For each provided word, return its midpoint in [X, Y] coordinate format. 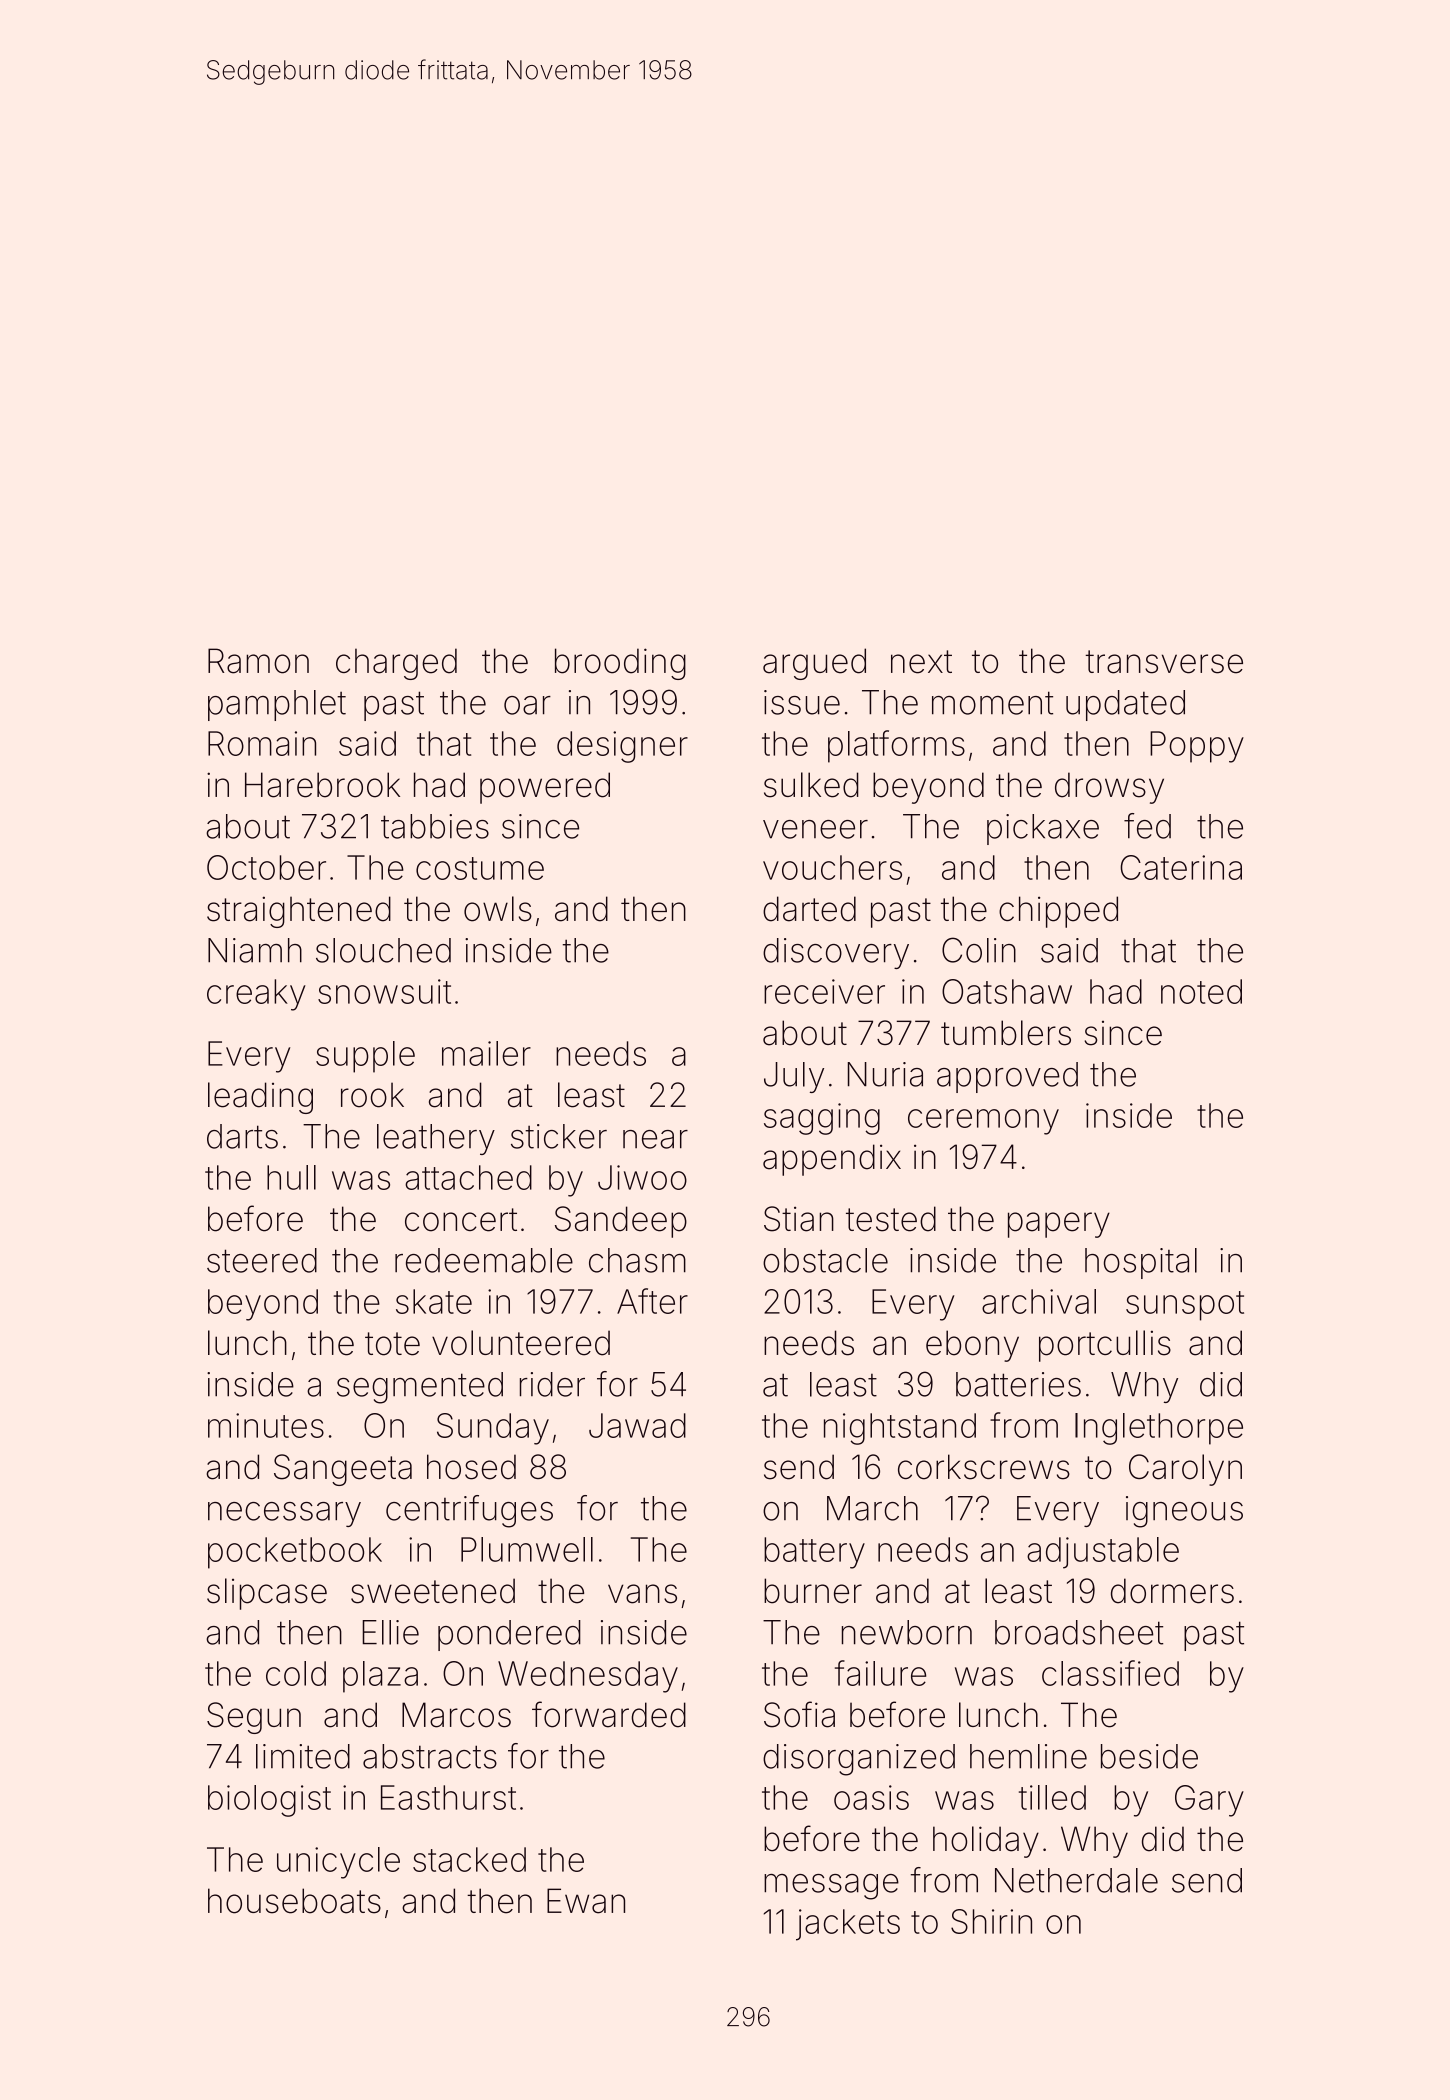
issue [802, 702]
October [266, 867]
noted [1201, 991]
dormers [1172, 1591]
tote [392, 1344]
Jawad [637, 1425]
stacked [469, 1859]
